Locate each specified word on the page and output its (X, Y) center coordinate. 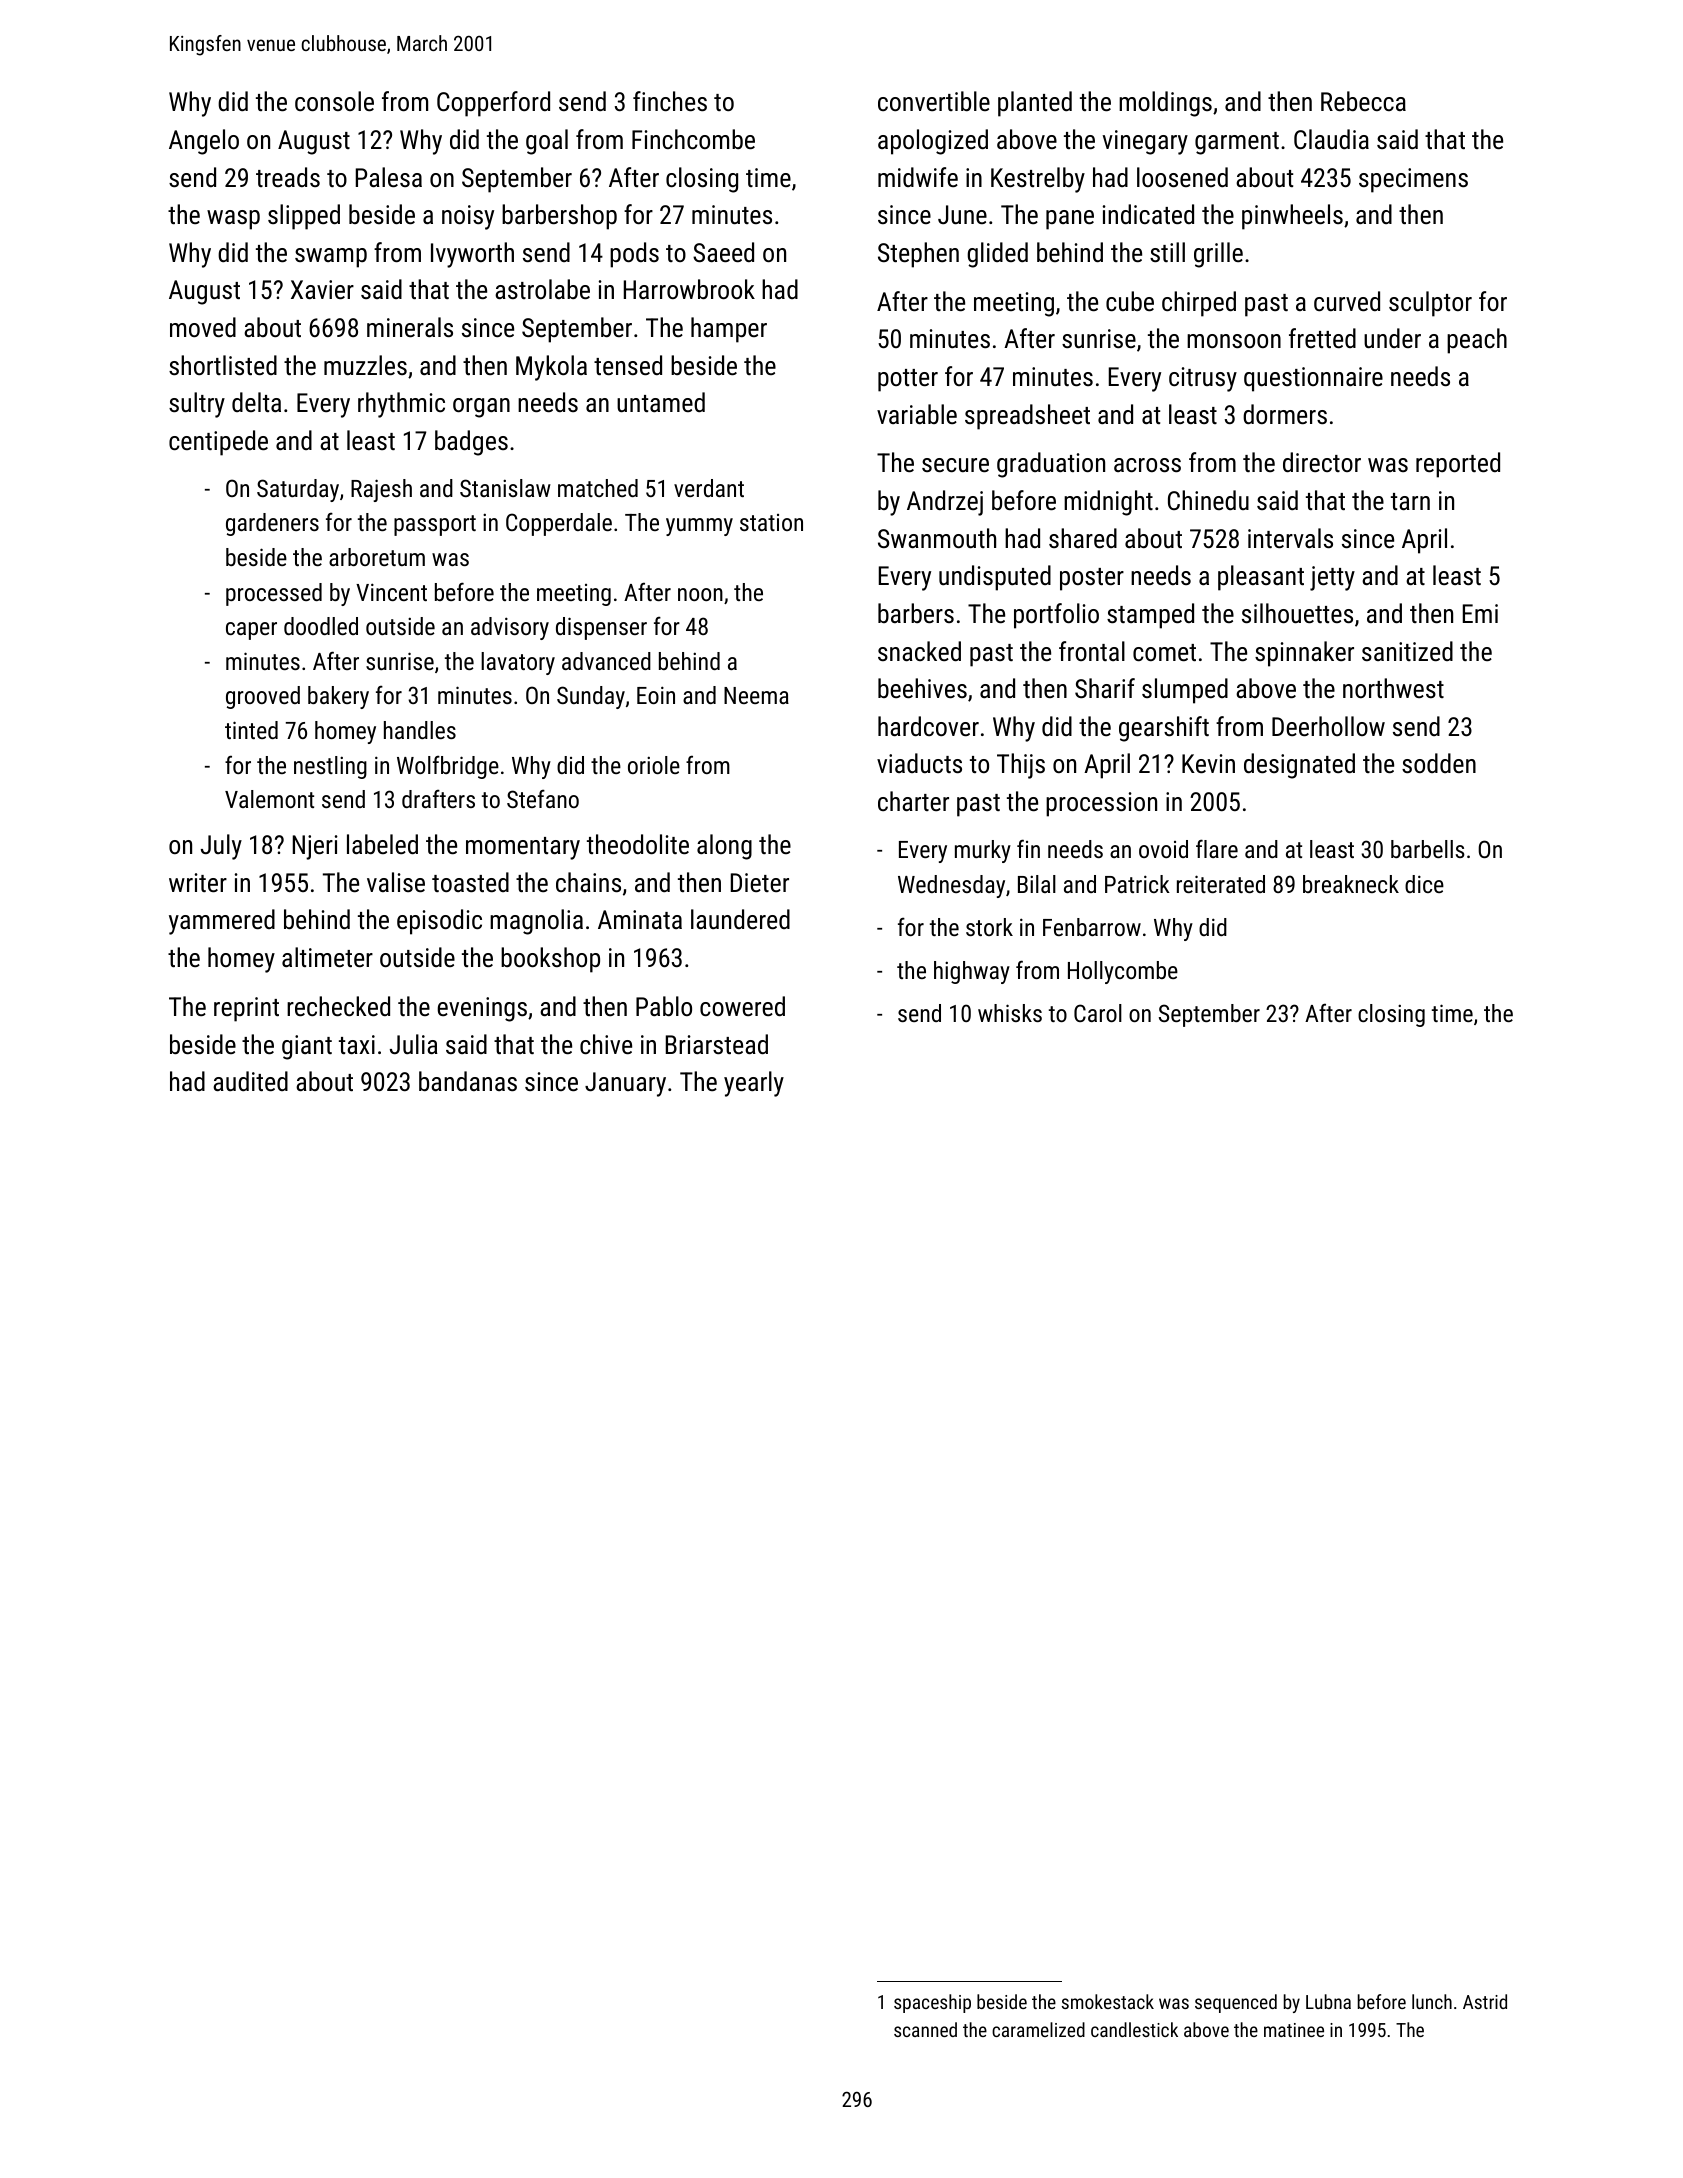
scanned (925, 2029)
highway (972, 972)
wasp (233, 220)
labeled (382, 844)
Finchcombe (693, 139)
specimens (1413, 180)
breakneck (1351, 884)
